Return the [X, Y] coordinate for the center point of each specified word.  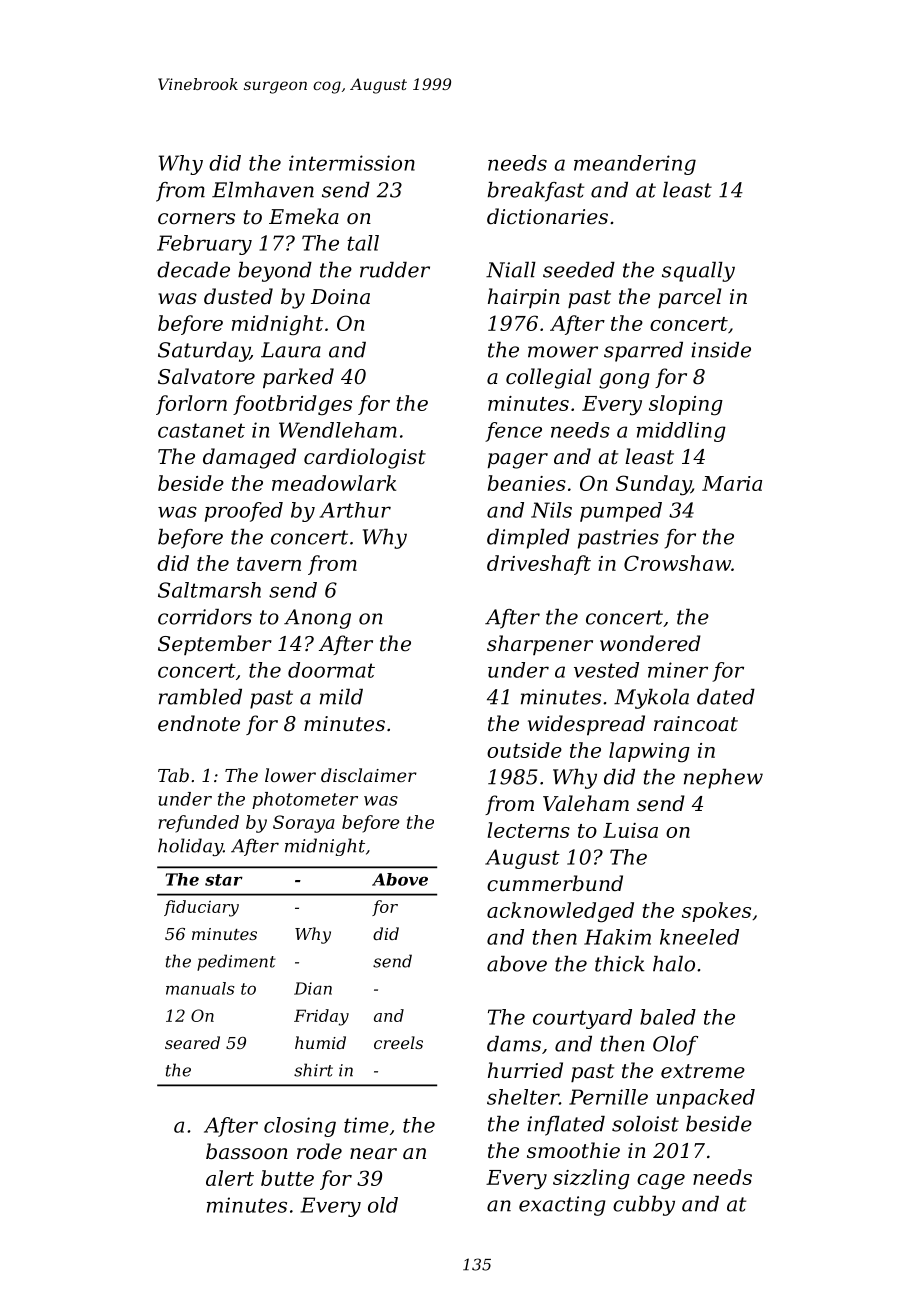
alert [230, 1178]
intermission [352, 163]
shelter [523, 1097]
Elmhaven [263, 190]
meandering [635, 165]
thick [620, 964]
